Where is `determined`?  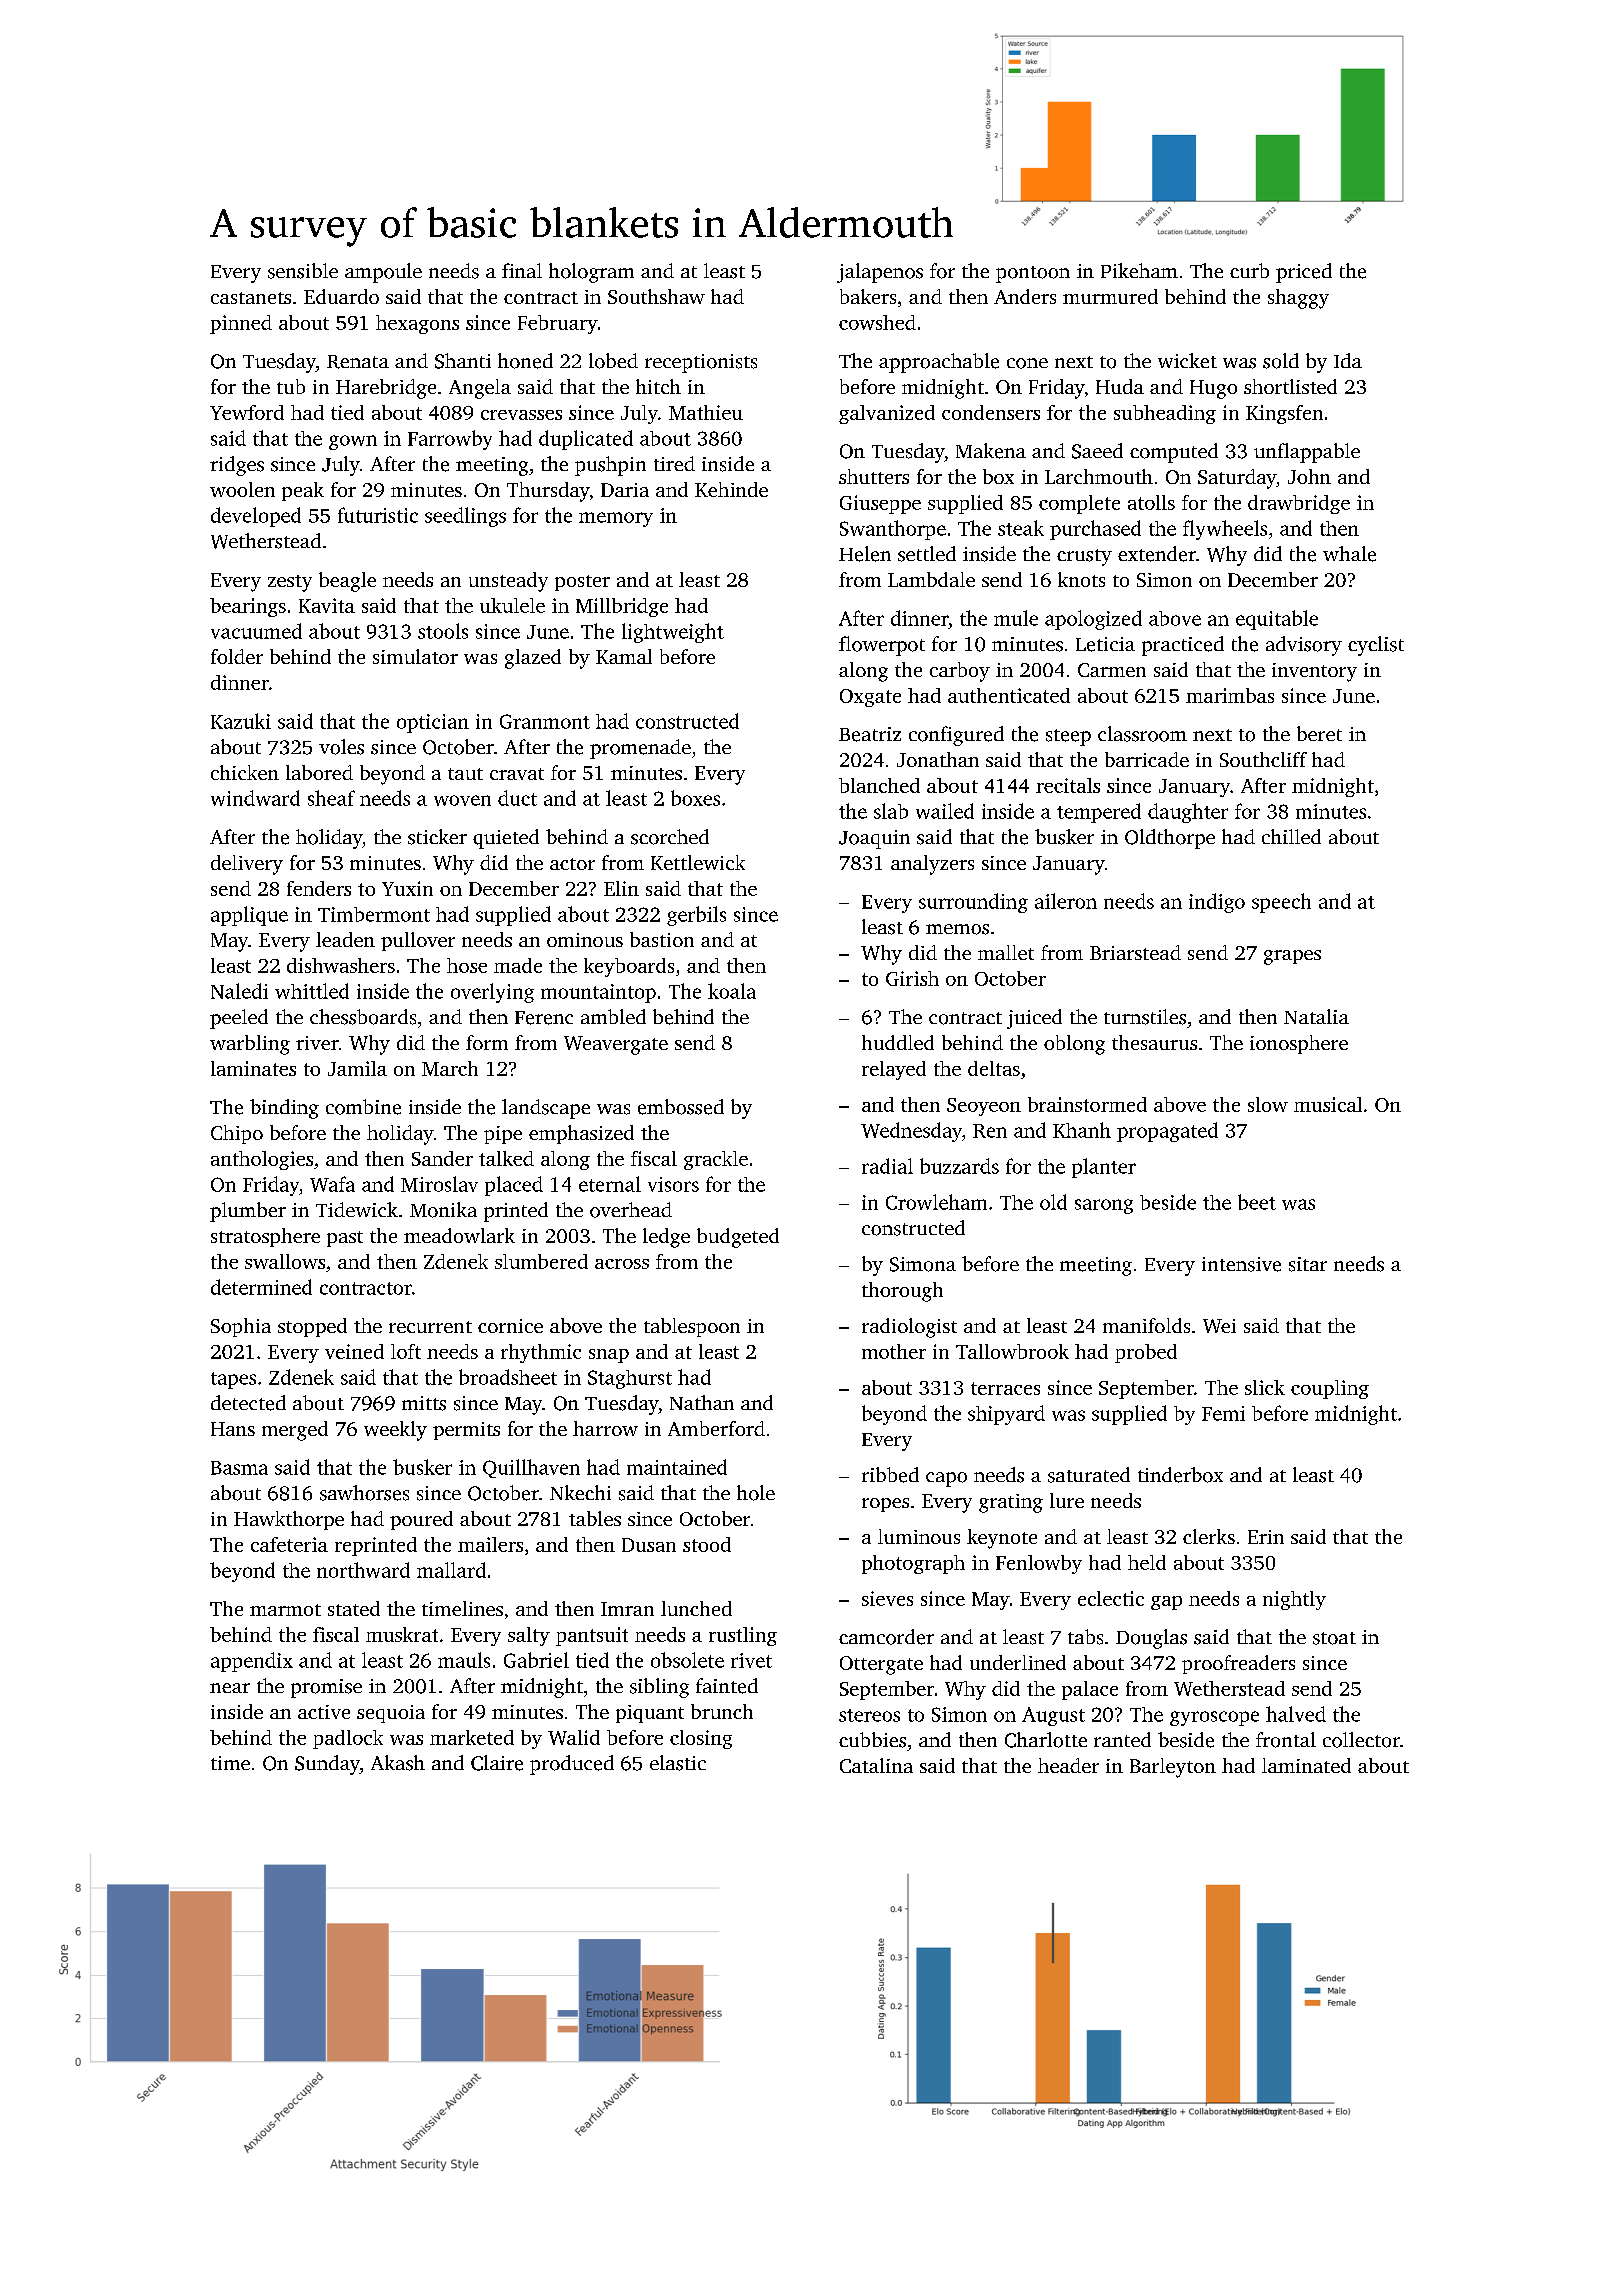 determined is located at coordinates (261, 1287).
